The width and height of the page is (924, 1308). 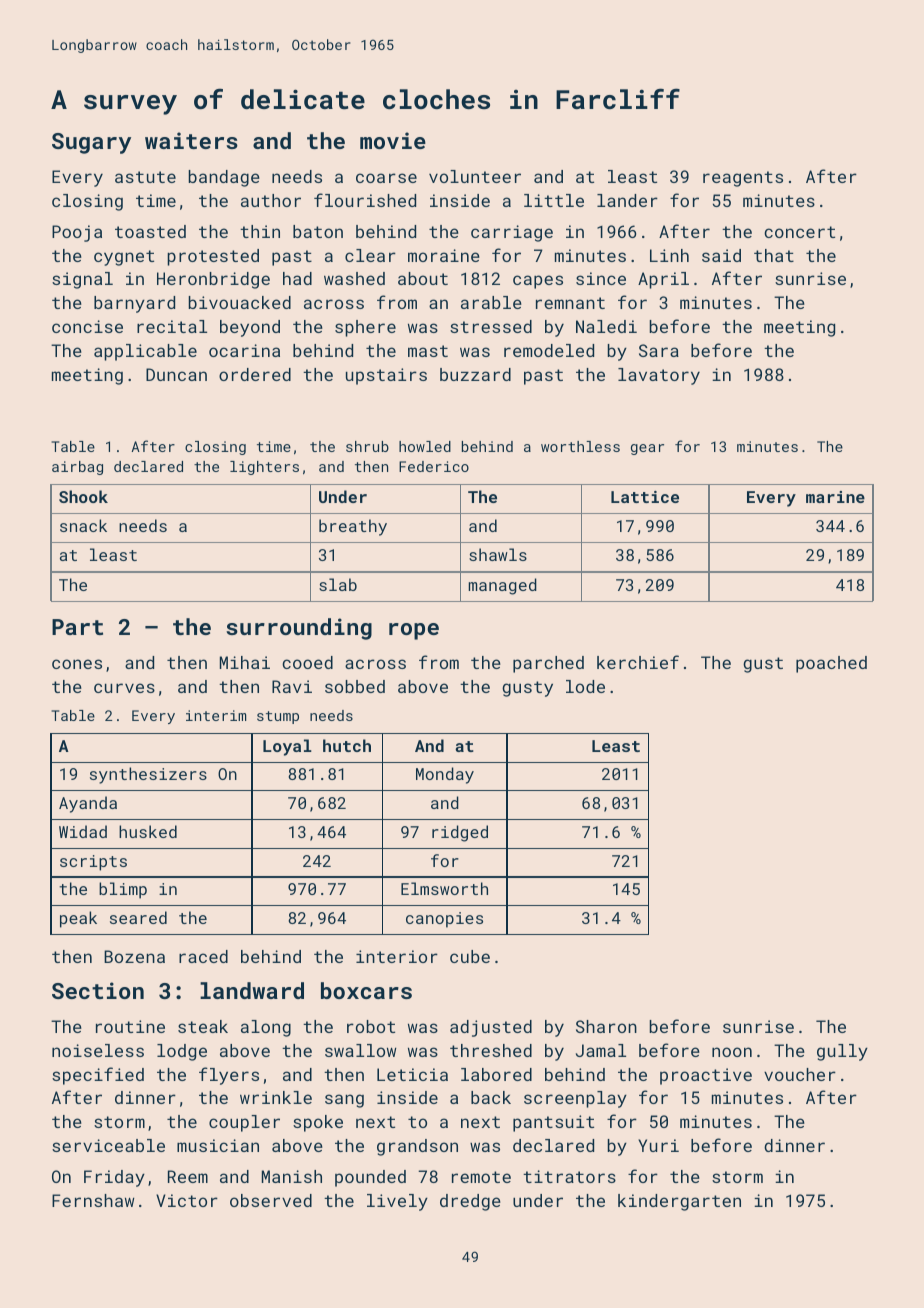 What do you see at coordinates (502, 586) in the page?
I see `managed` at bounding box center [502, 586].
